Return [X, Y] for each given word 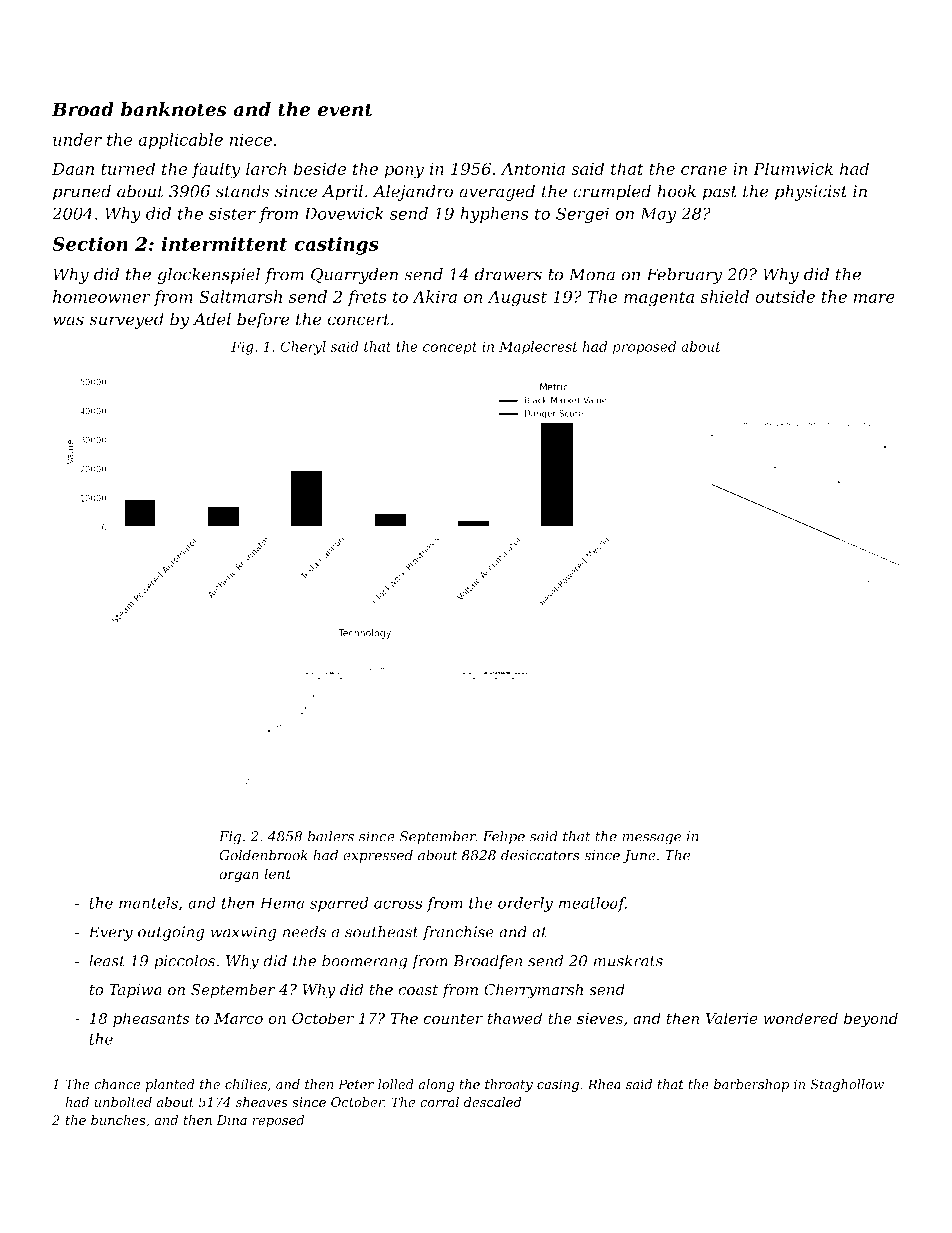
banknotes [174, 109]
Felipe [504, 838]
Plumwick [793, 168]
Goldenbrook [263, 855]
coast [418, 990]
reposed [278, 1121]
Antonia [533, 169]
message [651, 839]
